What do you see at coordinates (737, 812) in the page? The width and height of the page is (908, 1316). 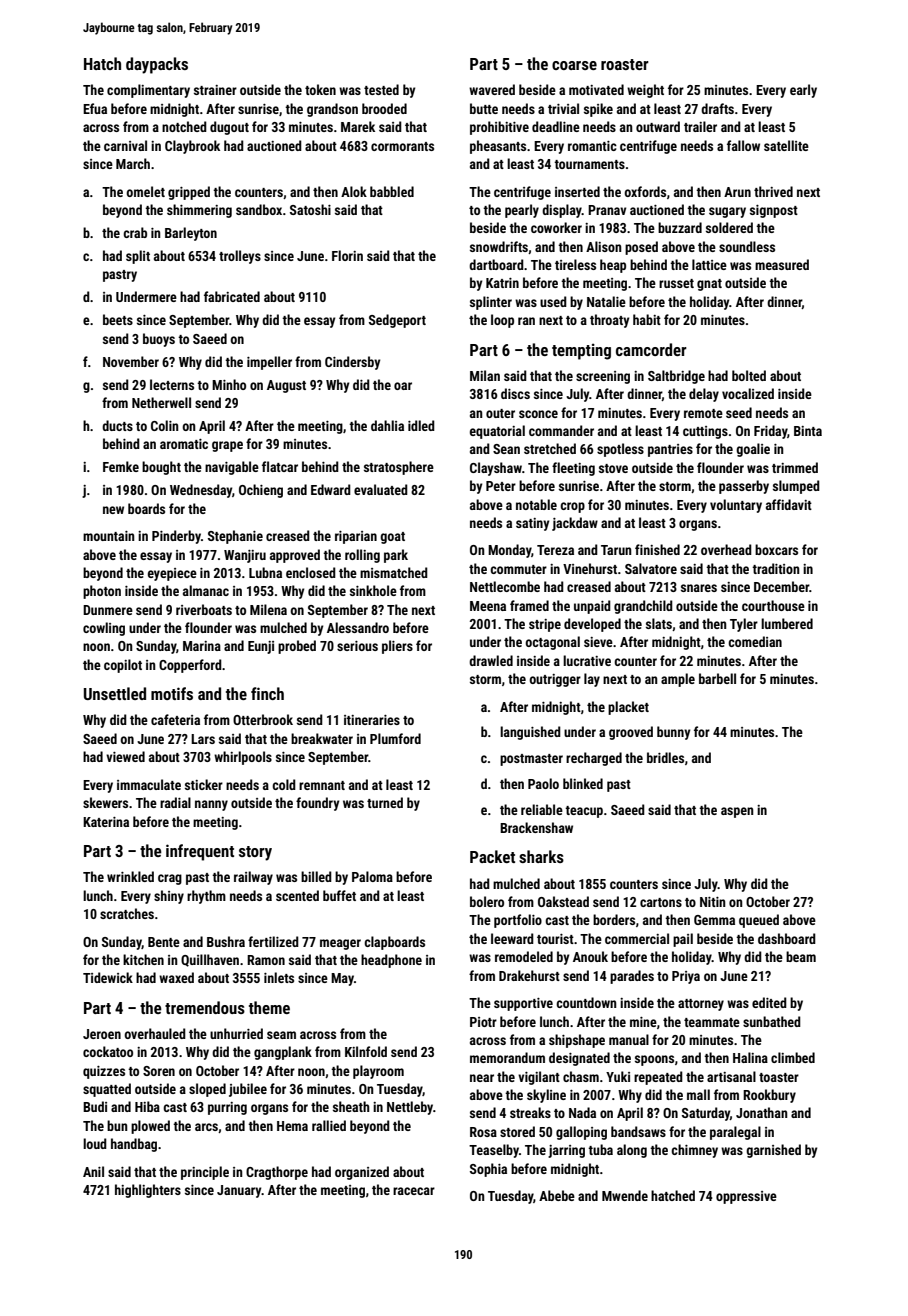 I see `aspen` at bounding box center [737, 812].
